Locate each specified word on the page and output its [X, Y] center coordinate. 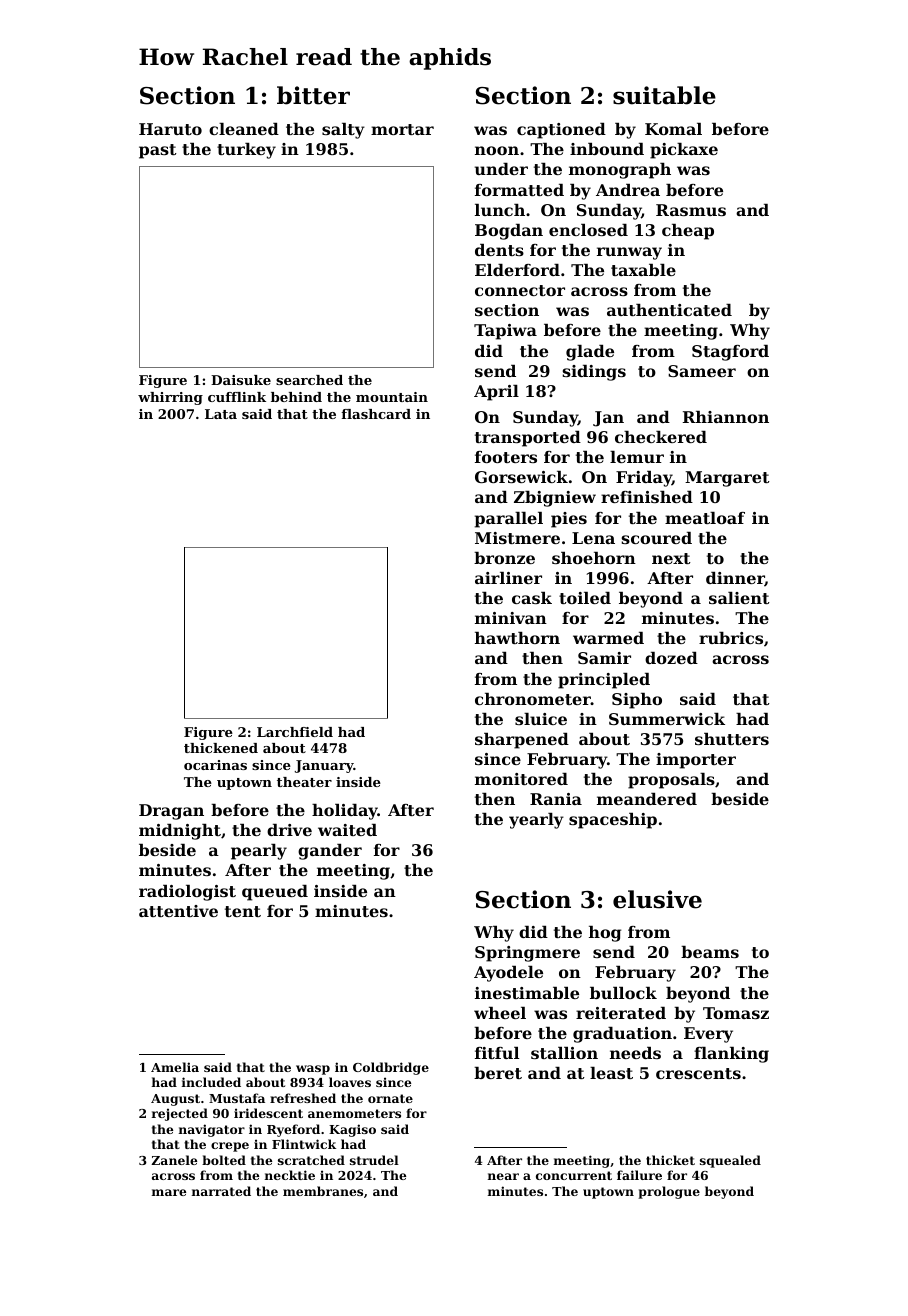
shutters [732, 739]
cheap [688, 232]
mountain [392, 397]
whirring [170, 398]
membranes [323, 1191]
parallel [509, 520]
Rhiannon [726, 417]
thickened [221, 748]
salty [343, 131]
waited [347, 830]
